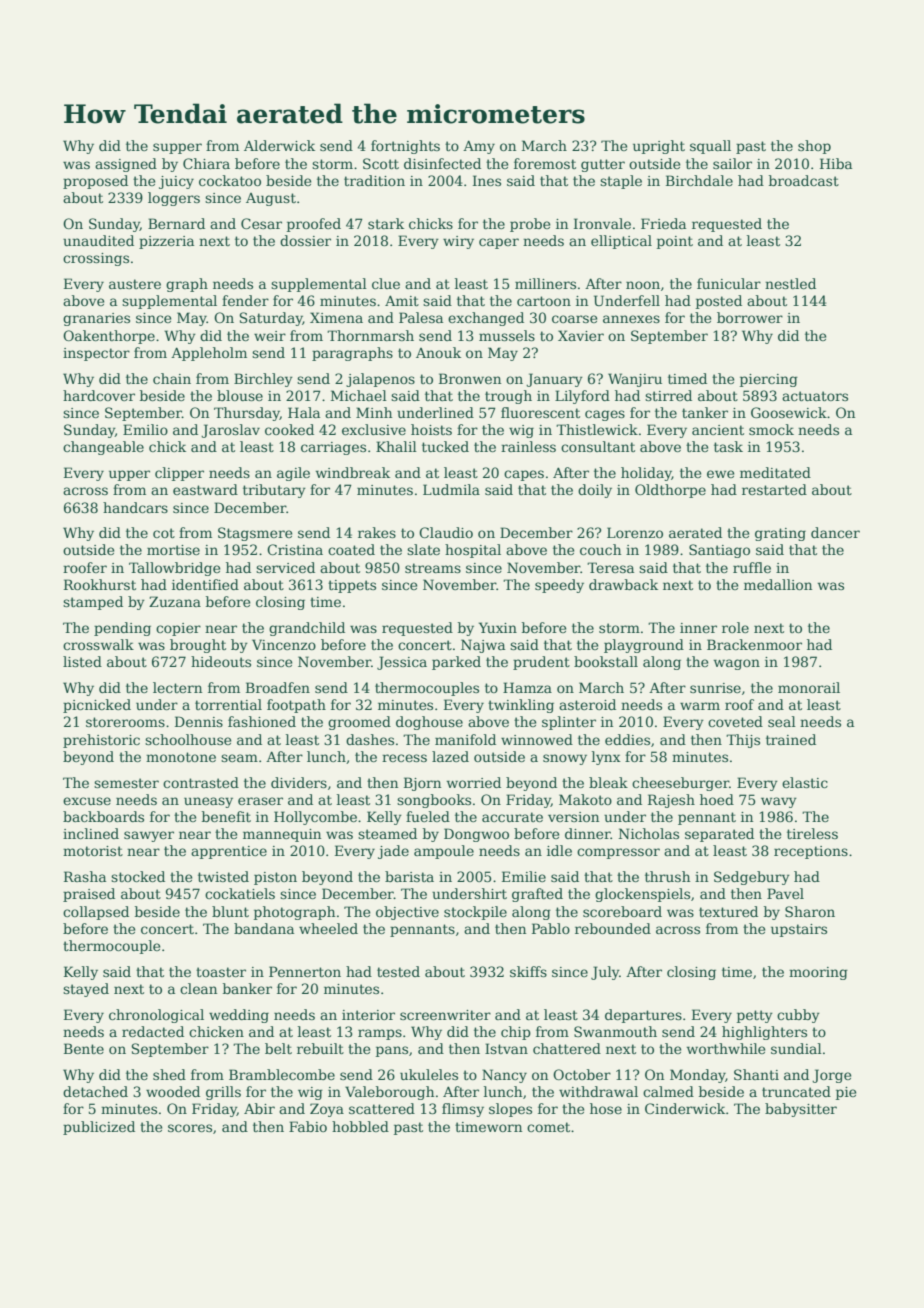  I want to click on nestled, so click(790, 283).
